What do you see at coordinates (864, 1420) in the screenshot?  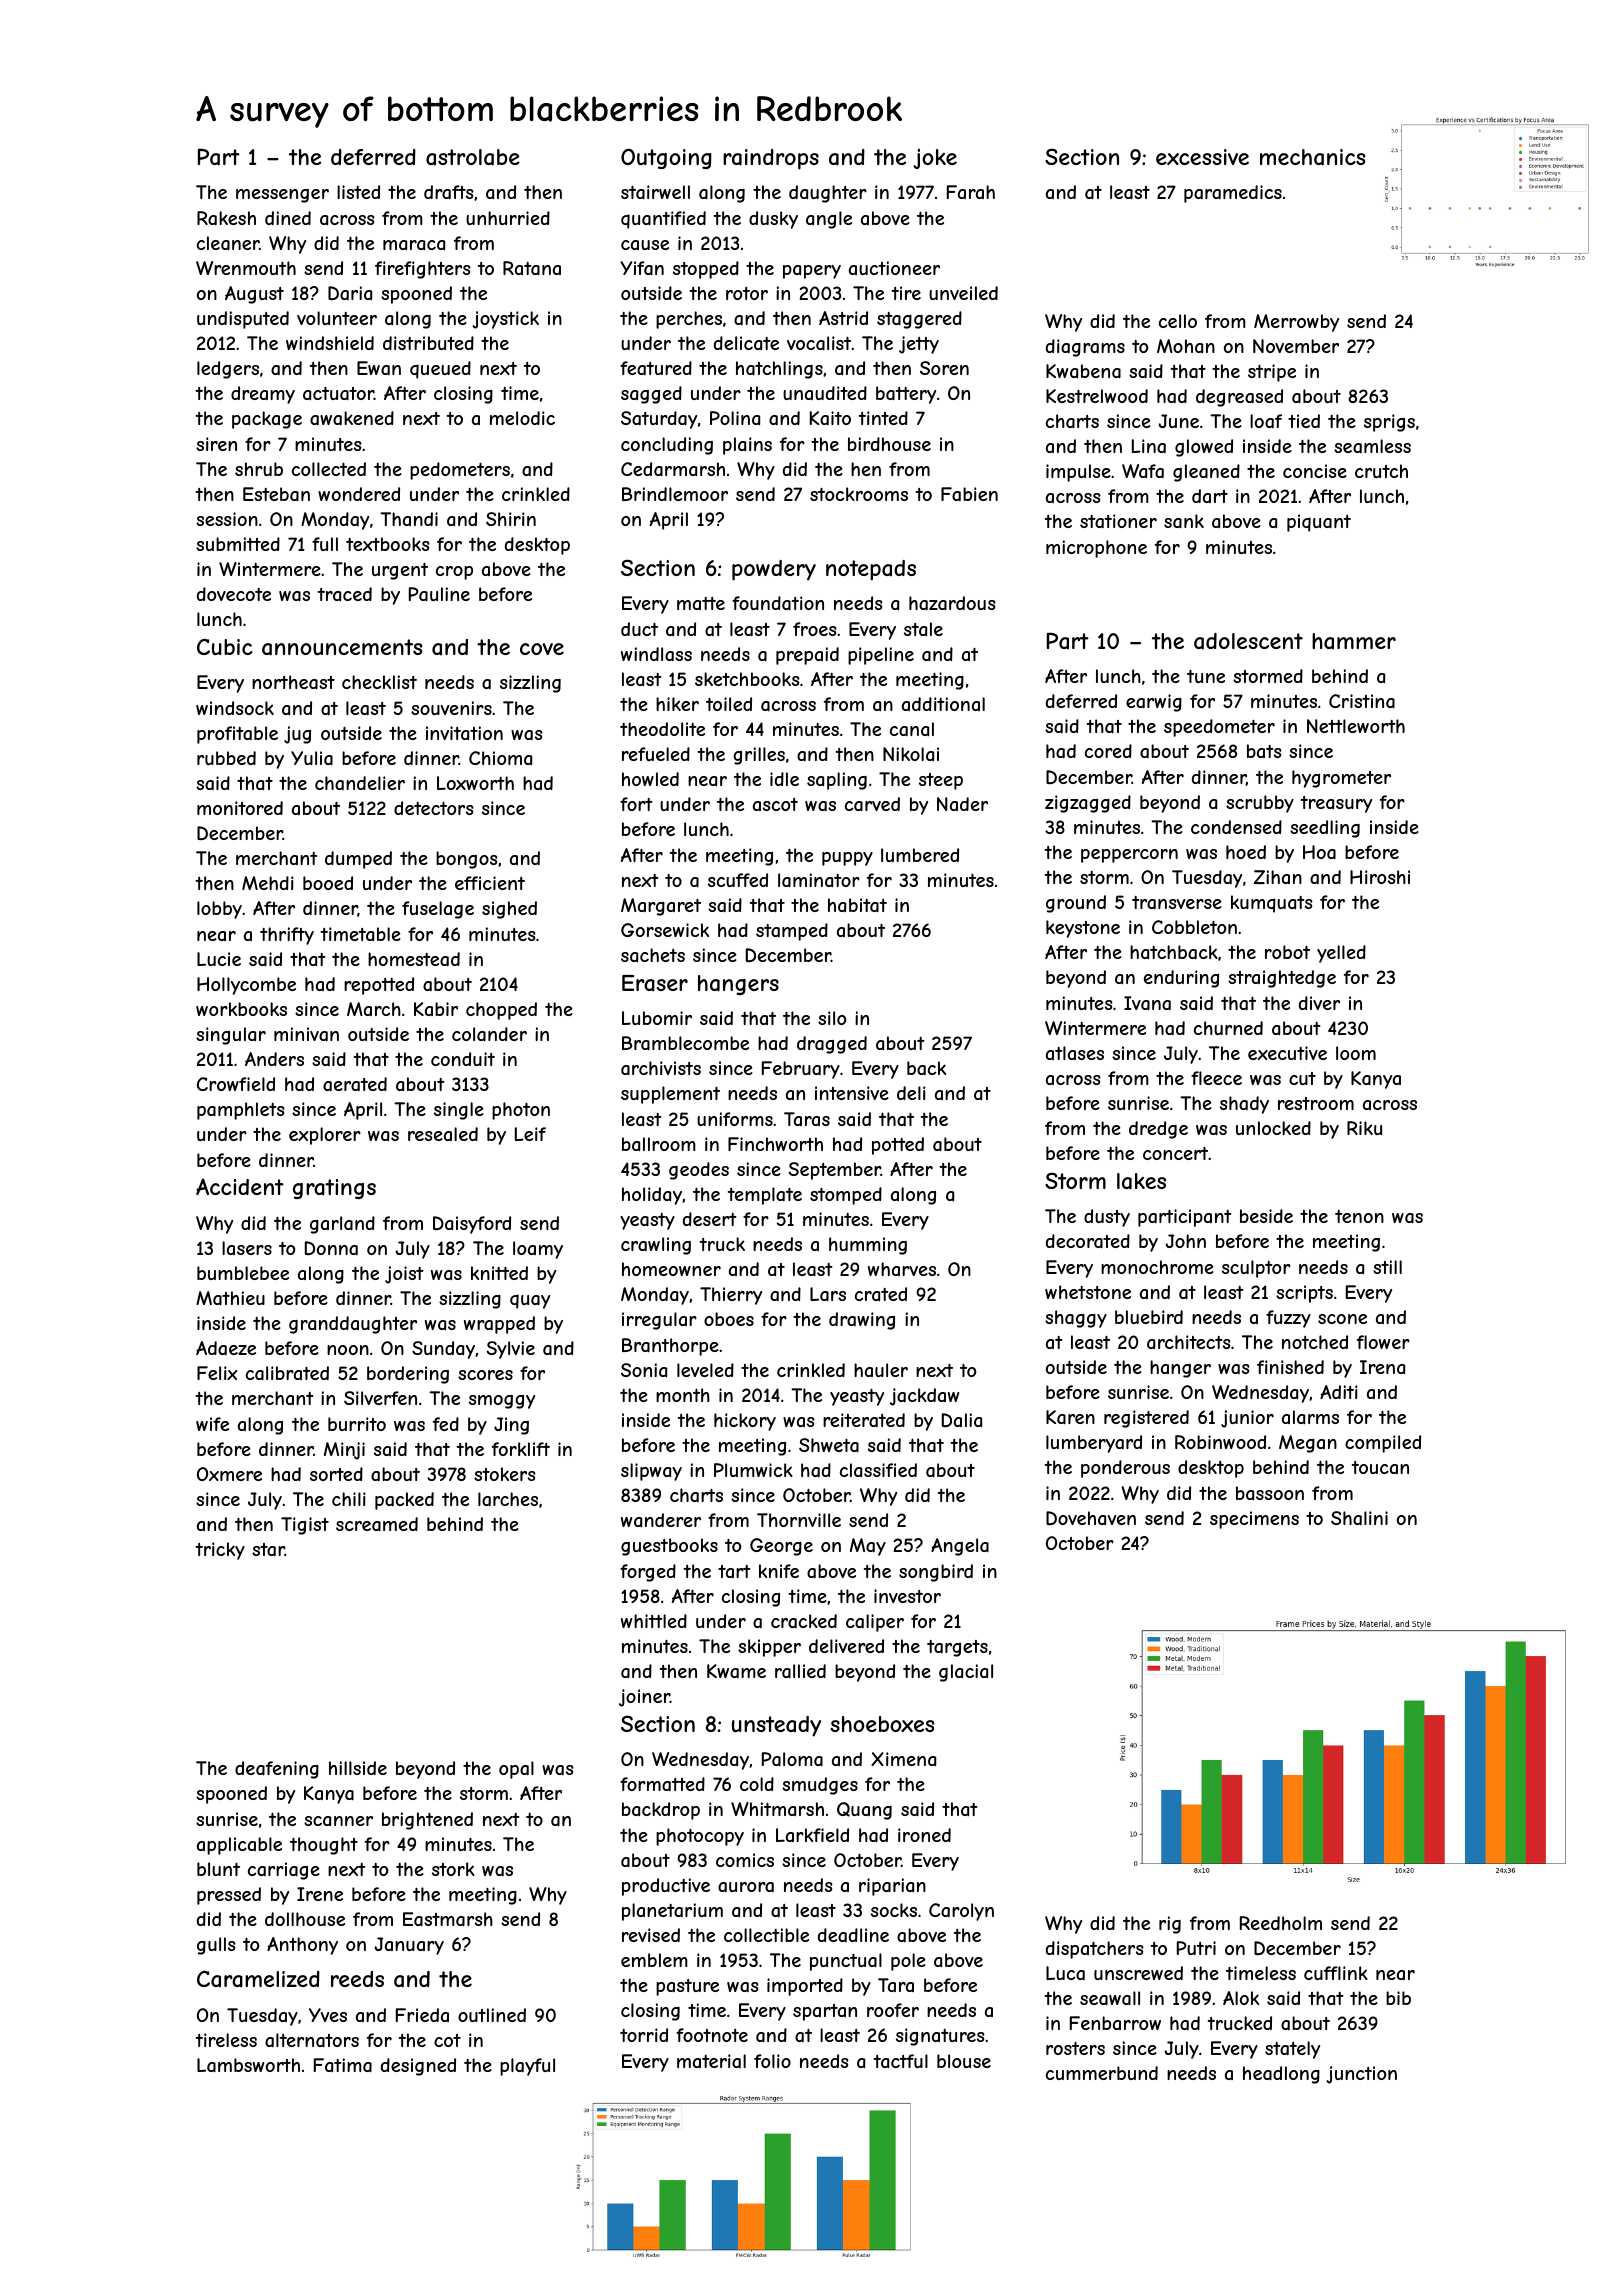 I see `reiterated` at bounding box center [864, 1420].
